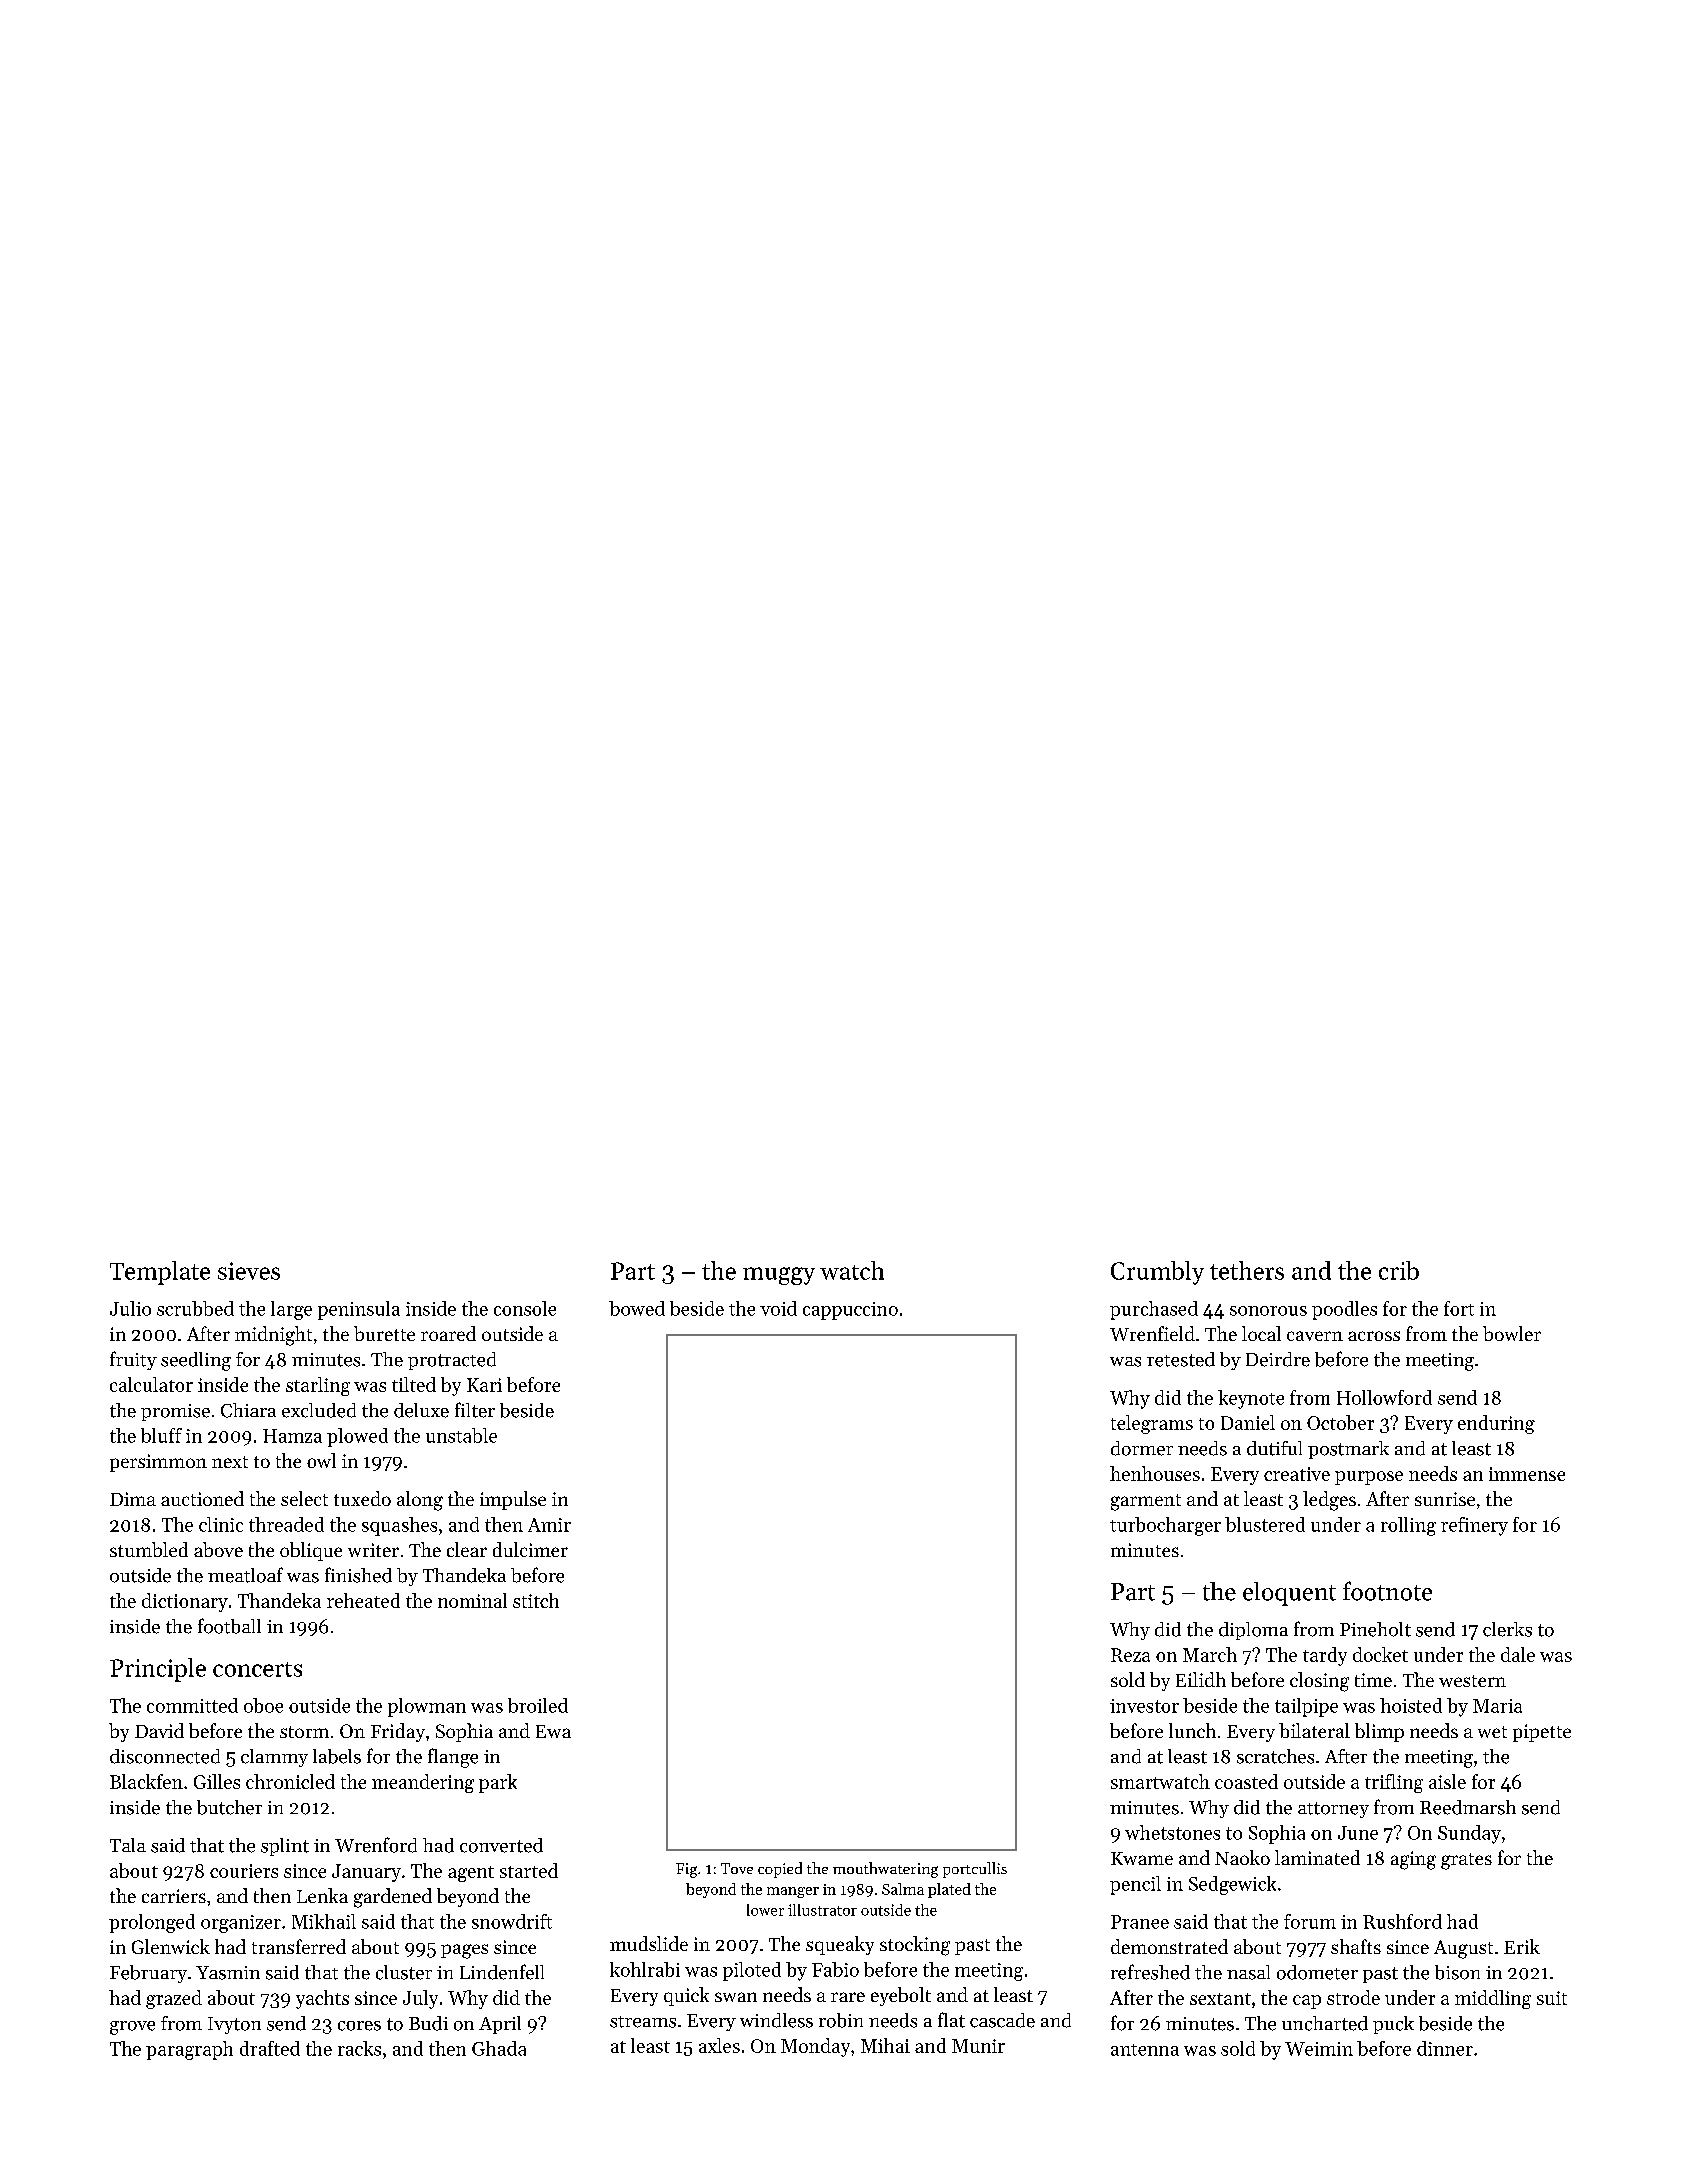  I want to click on Weimin, so click(1319, 2049).
